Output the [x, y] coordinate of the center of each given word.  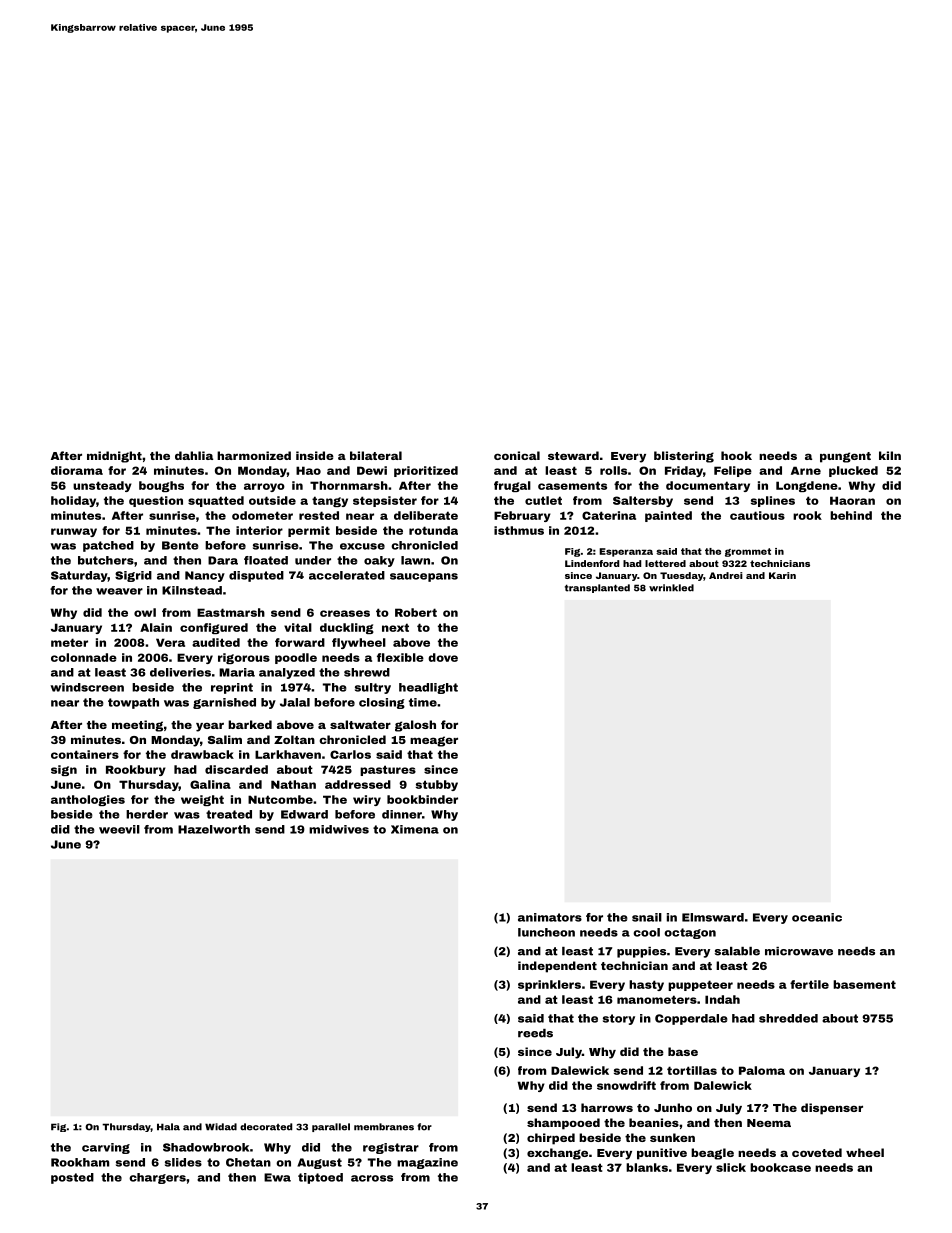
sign [64, 770]
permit [309, 531]
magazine [427, 1163]
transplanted [597, 588]
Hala [168, 1127]
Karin [782, 575]
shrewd [367, 672]
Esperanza [626, 552]
